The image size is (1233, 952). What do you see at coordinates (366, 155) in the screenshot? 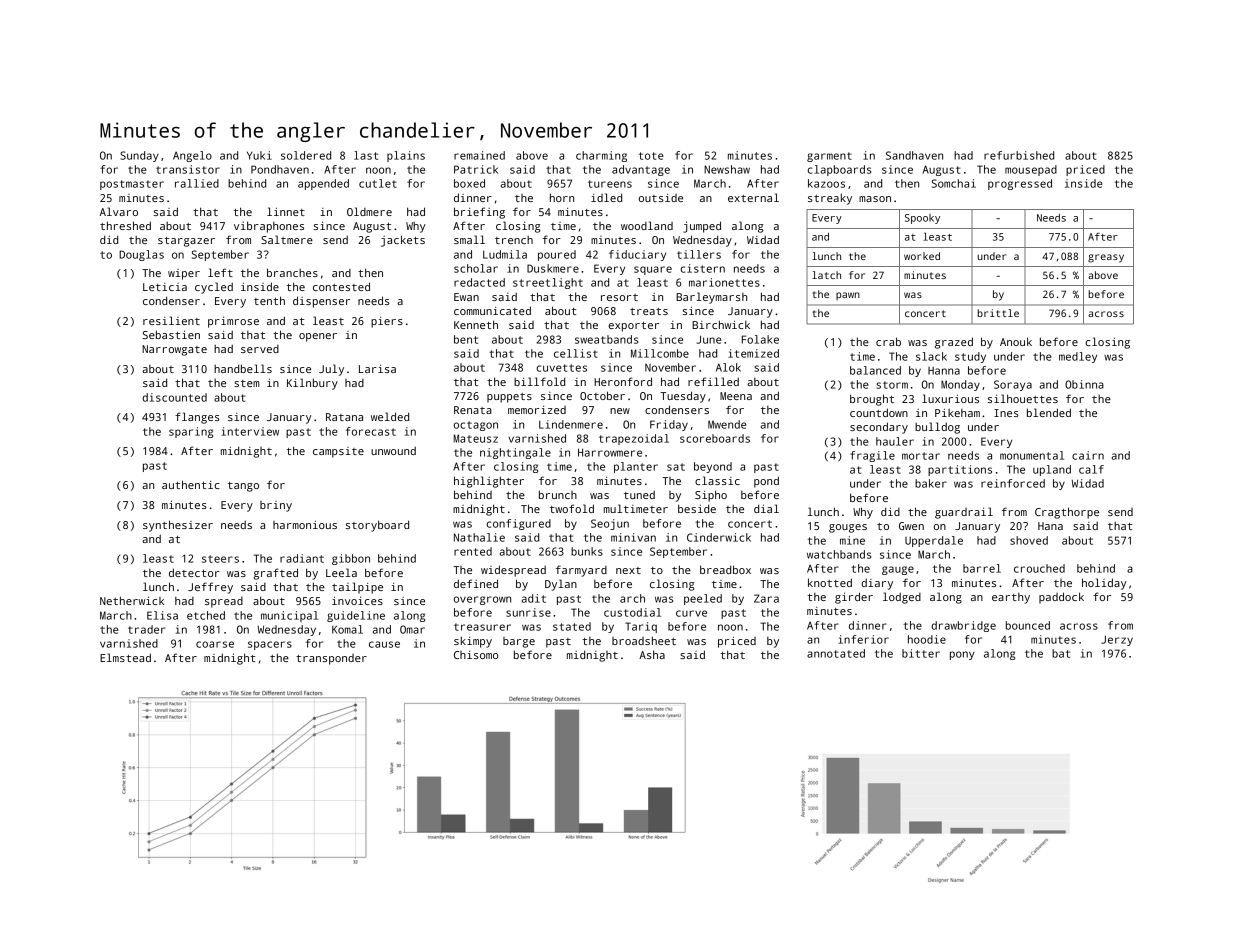
I see `last` at bounding box center [366, 155].
